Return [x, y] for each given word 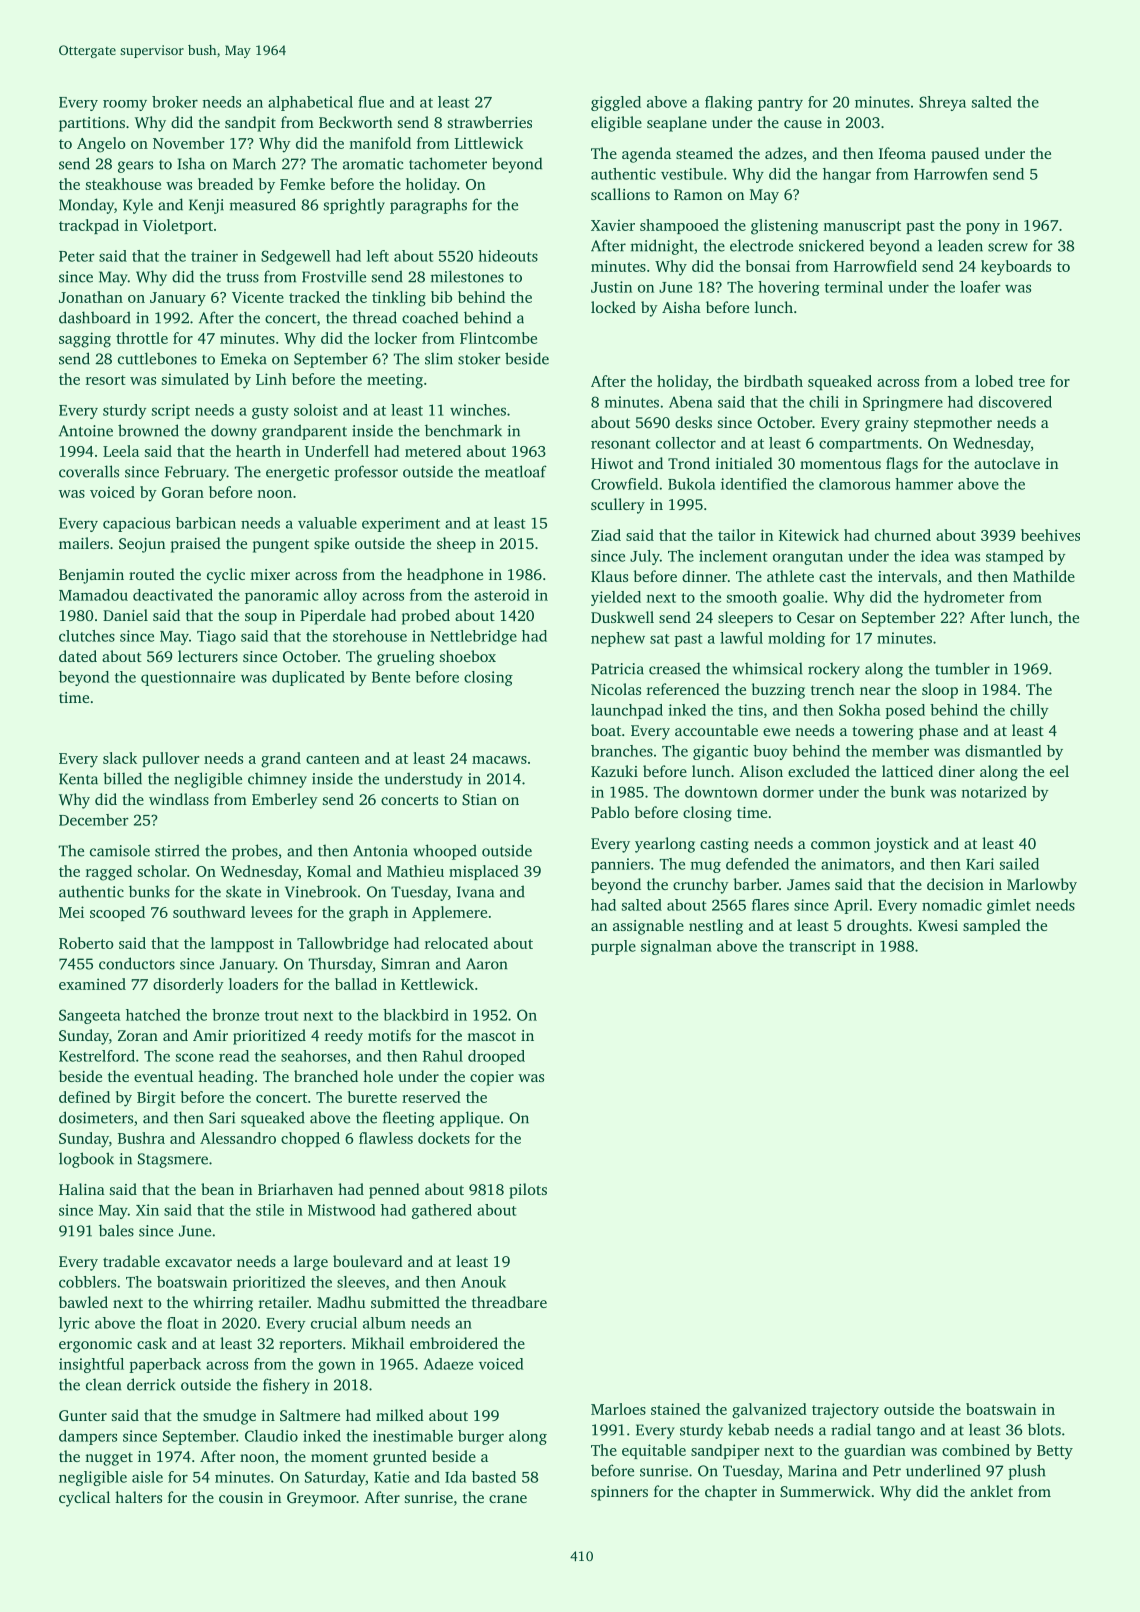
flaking [729, 103]
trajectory [845, 1411]
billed [122, 778]
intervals [907, 576]
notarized [994, 792]
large [311, 1263]
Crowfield [624, 484]
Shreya [942, 103]
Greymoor [321, 1499]
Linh [271, 379]
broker [175, 102]
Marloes [618, 1409]
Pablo [610, 812]
